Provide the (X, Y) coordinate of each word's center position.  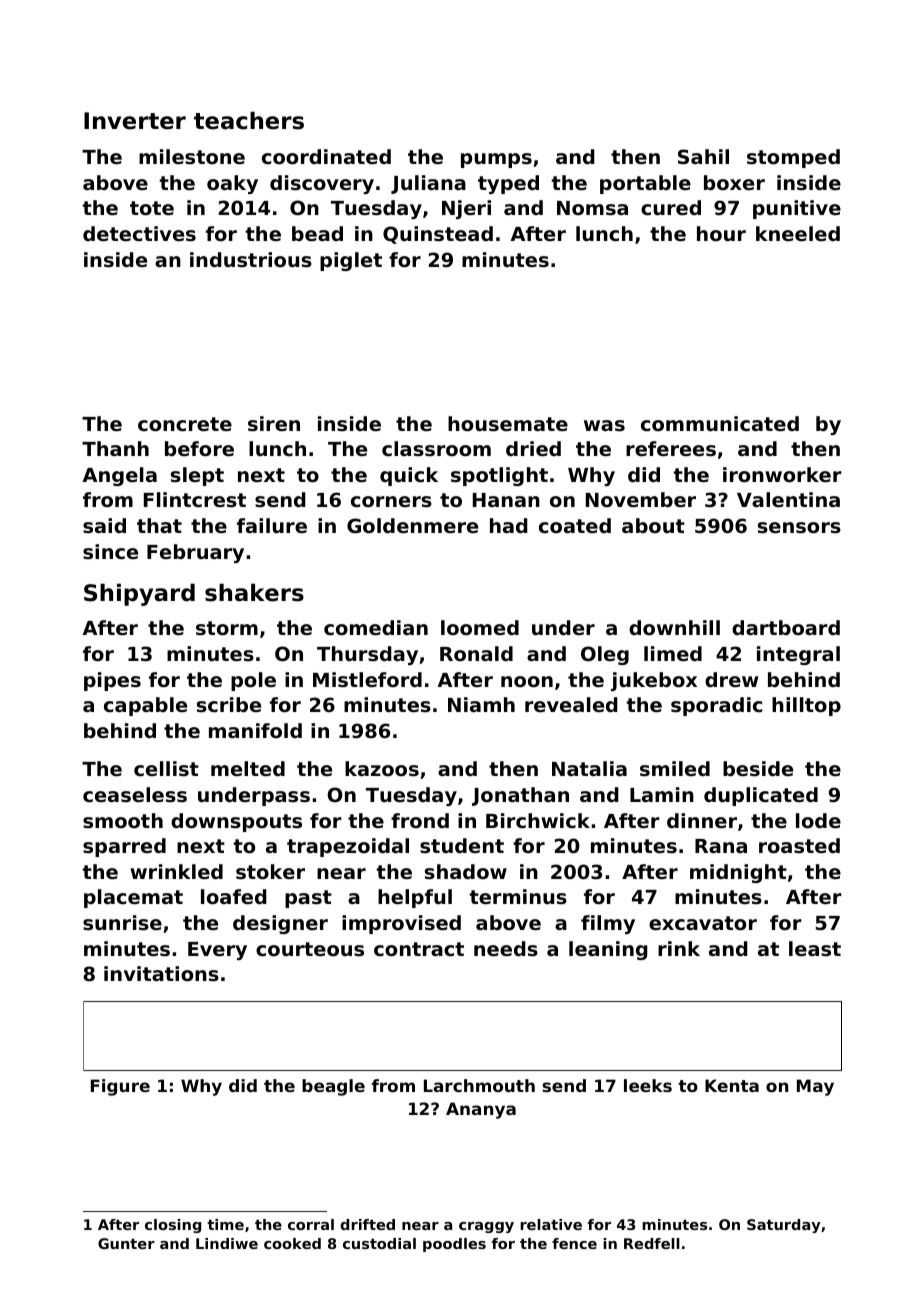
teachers (249, 120)
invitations (161, 974)
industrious (251, 260)
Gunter (126, 1243)
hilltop (806, 706)
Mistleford (367, 679)
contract (419, 949)
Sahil (703, 157)
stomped (793, 158)
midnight (738, 873)
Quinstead (438, 235)
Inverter (135, 121)
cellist (166, 768)
